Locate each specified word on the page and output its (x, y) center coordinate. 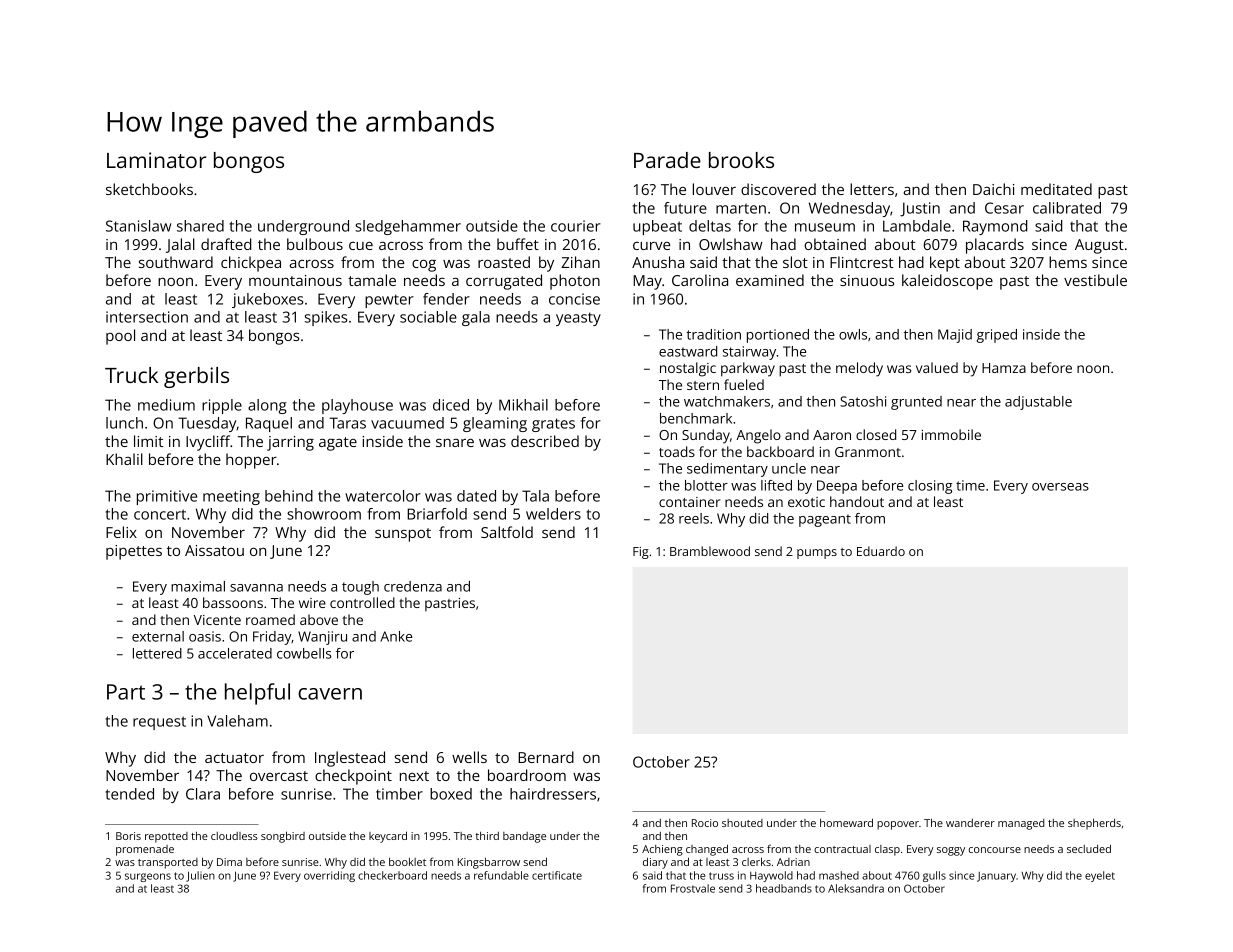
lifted (776, 485)
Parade (667, 160)
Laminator (156, 160)
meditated (1056, 189)
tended (129, 794)
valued (937, 367)
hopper (251, 461)
